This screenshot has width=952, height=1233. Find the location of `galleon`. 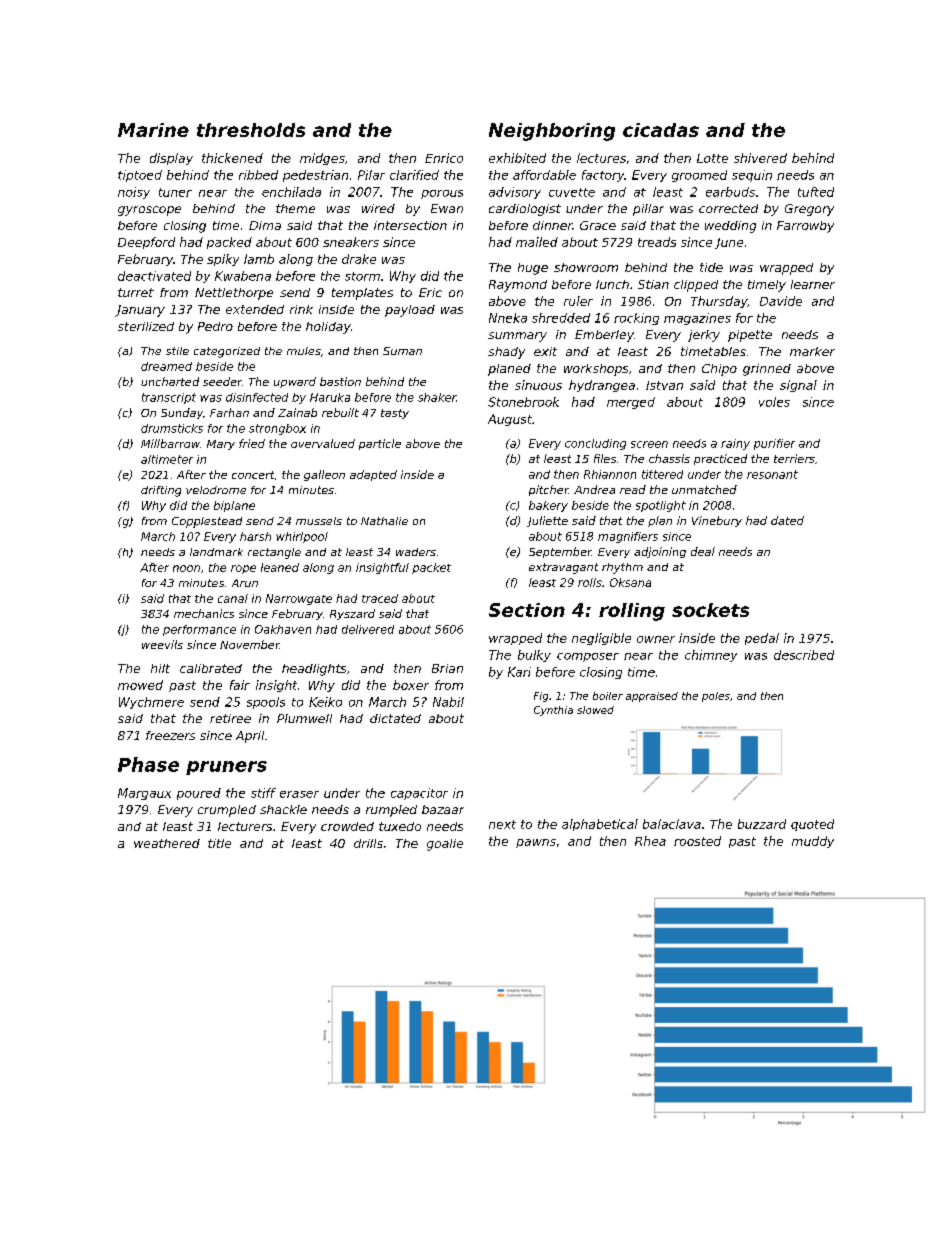

galleon is located at coordinates (324, 475).
